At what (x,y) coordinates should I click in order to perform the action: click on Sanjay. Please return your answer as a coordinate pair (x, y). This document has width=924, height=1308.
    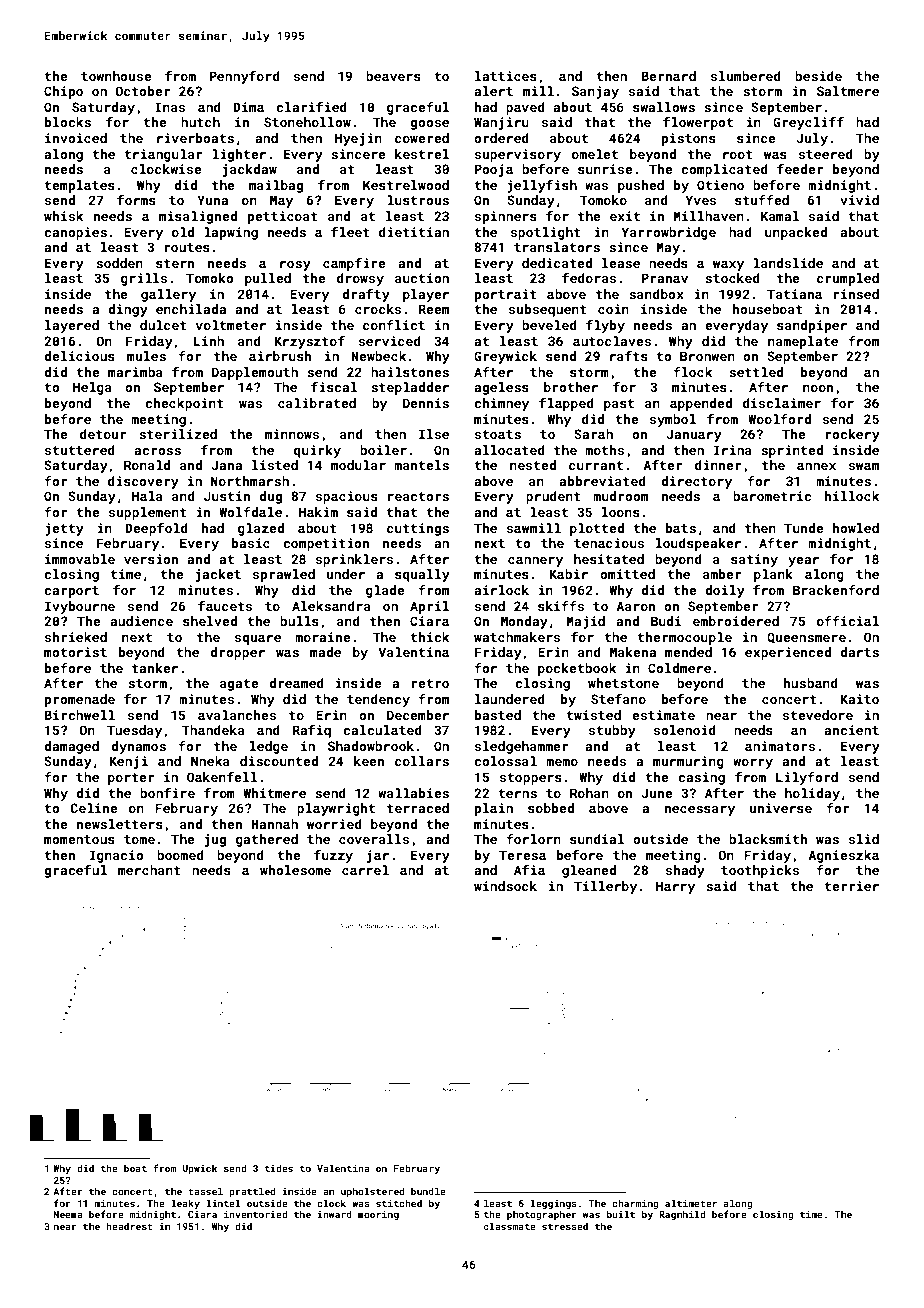
    Looking at the image, I should click on (595, 92).
